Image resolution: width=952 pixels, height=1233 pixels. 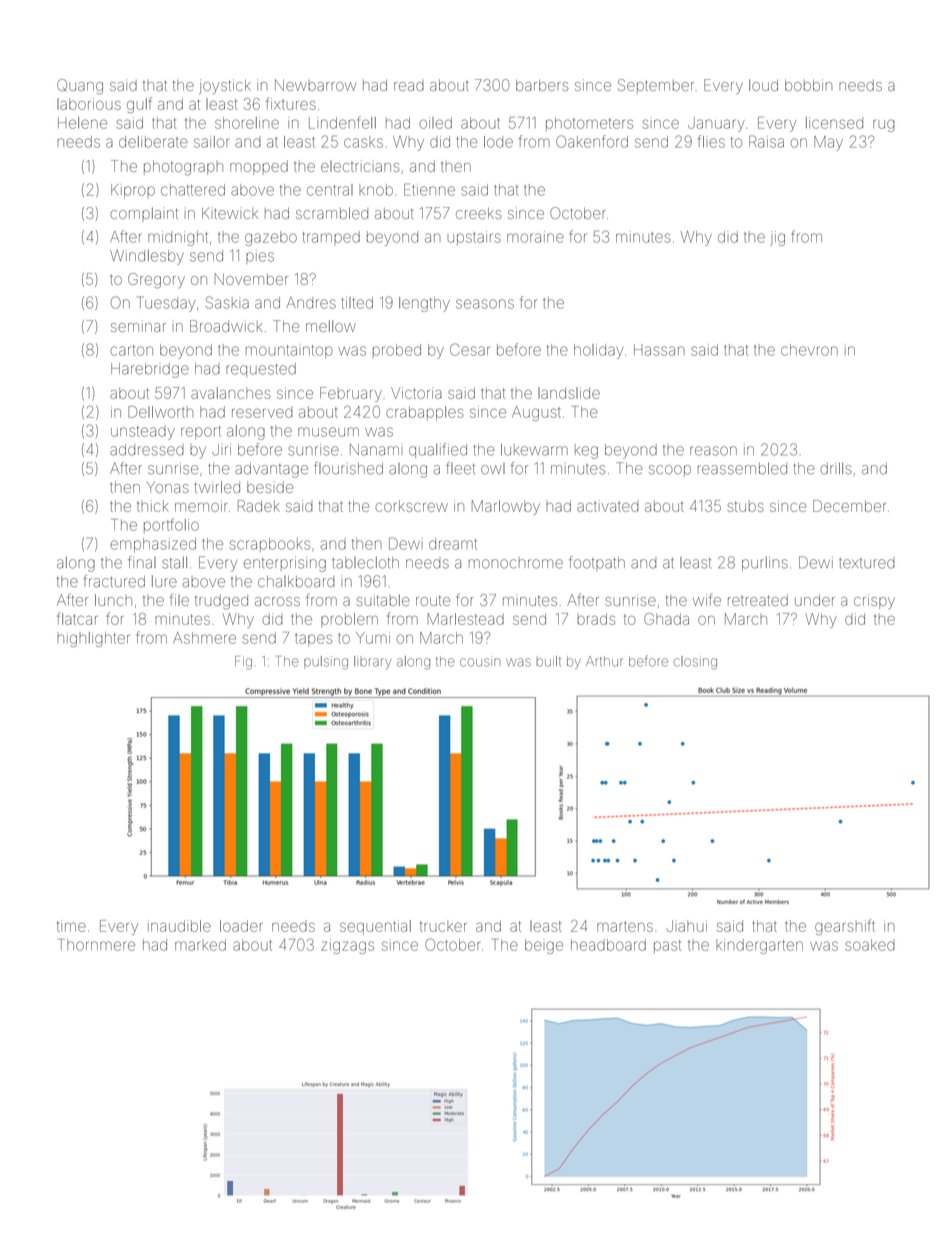 I want to click on Thornmere, so click(x=97, y=945).
